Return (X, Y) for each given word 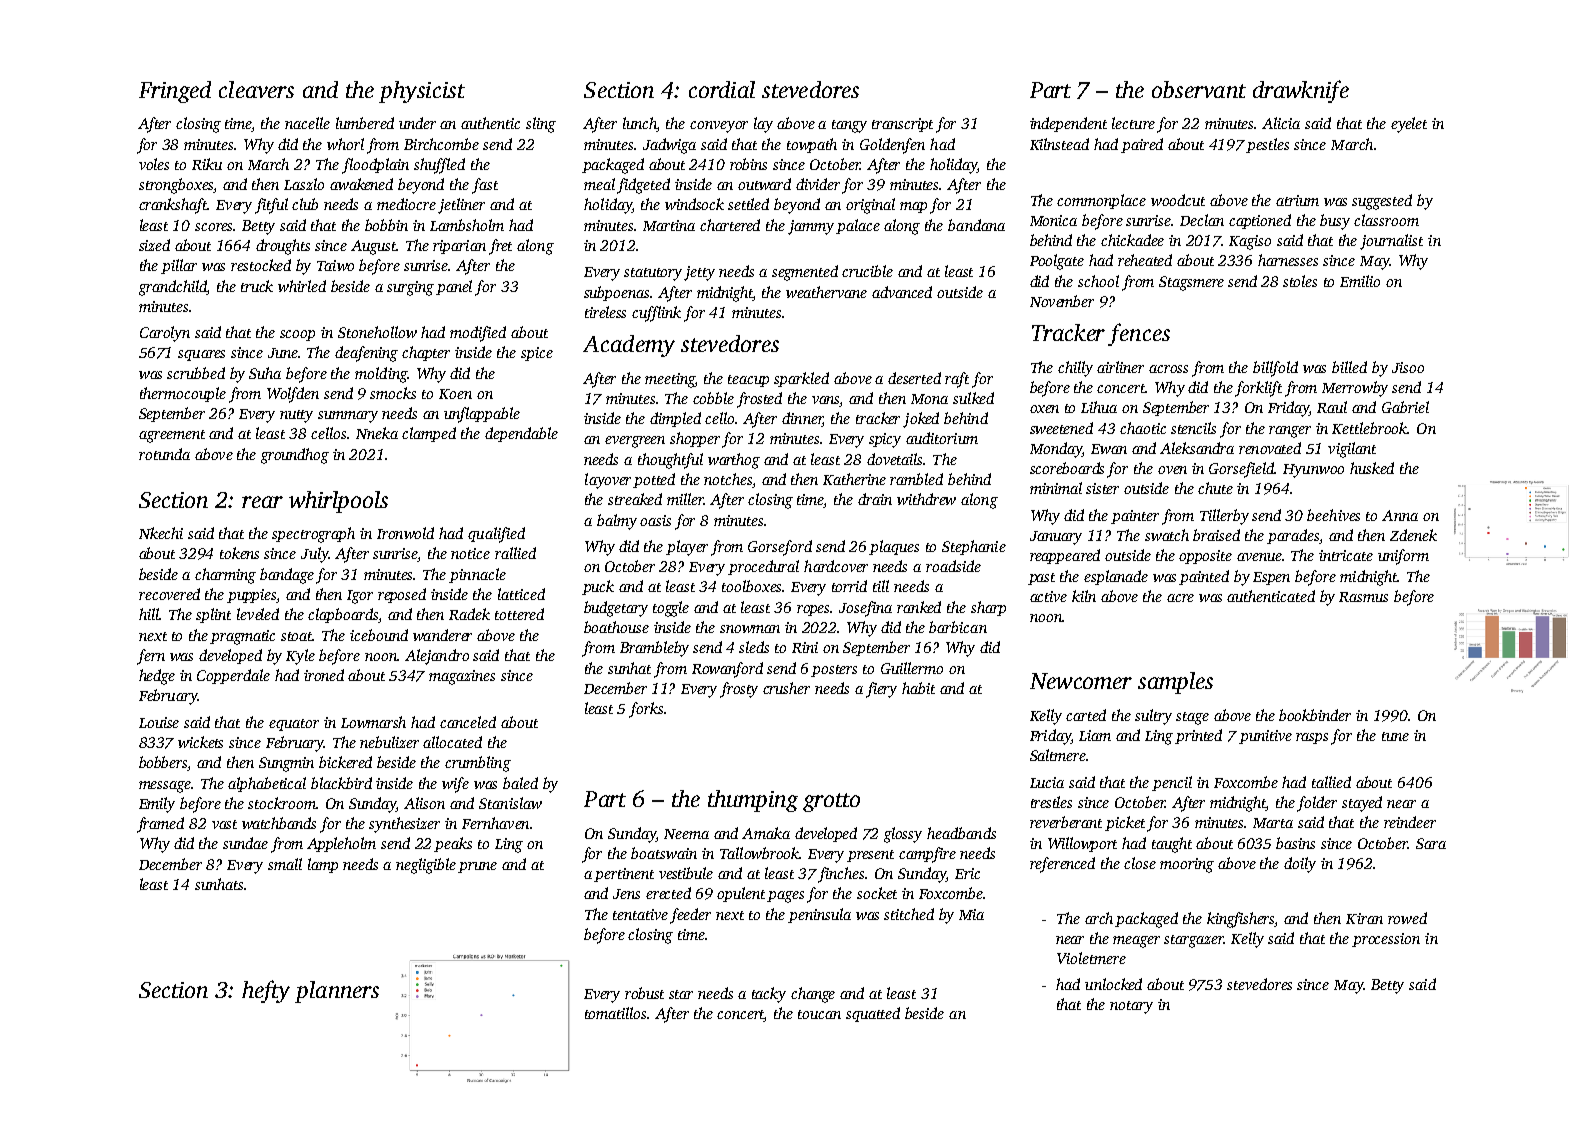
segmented (805, 273)
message (165, 787)
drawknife (1301, 91)
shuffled (439, 166)
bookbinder (1315, 715)
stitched (909, 914)
